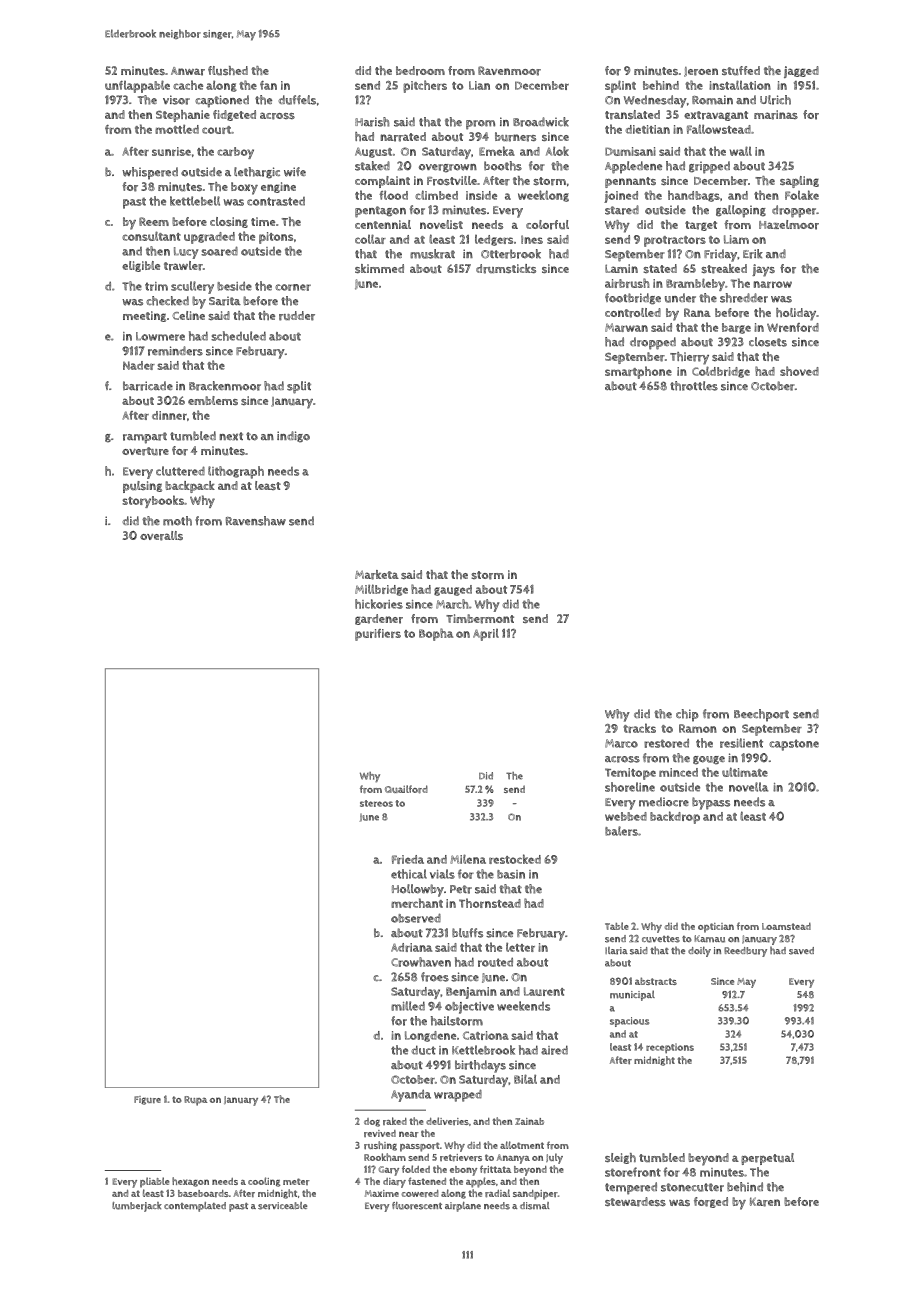  What do you see at coordinates (765, 1202) in the screenshot?
I see `Karen` at bounding box center [765, 1202].
